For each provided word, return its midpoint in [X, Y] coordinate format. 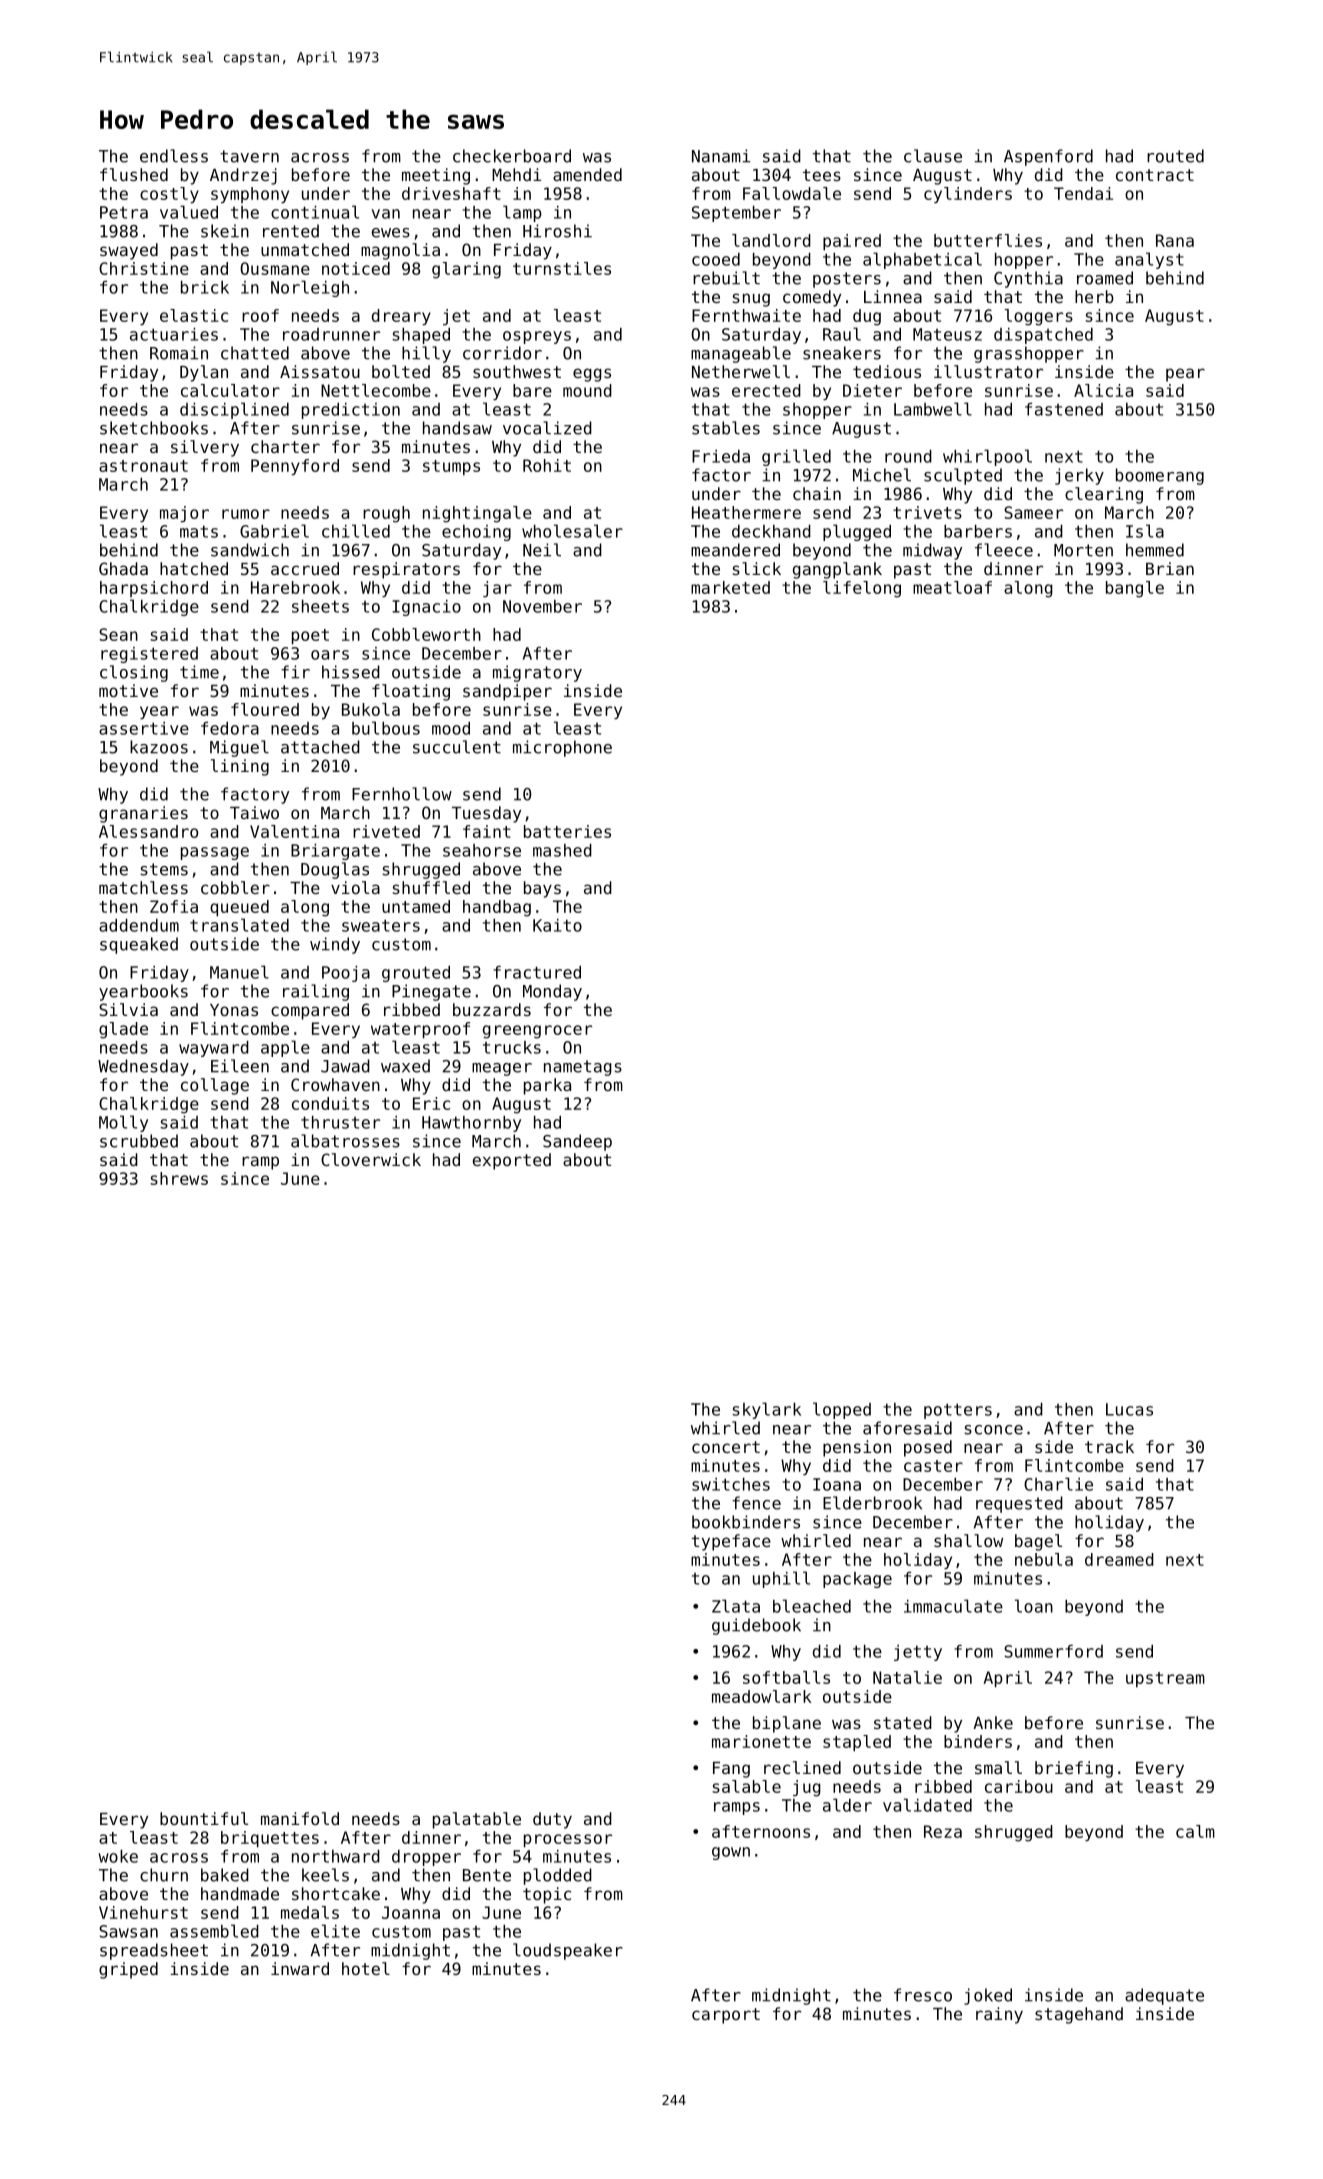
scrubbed [139, 1141]
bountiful [204, 1818]
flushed [134, 174]
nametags [583, 1068]
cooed [716, 259]
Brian [1170, 568]
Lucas [1129, 1409]
